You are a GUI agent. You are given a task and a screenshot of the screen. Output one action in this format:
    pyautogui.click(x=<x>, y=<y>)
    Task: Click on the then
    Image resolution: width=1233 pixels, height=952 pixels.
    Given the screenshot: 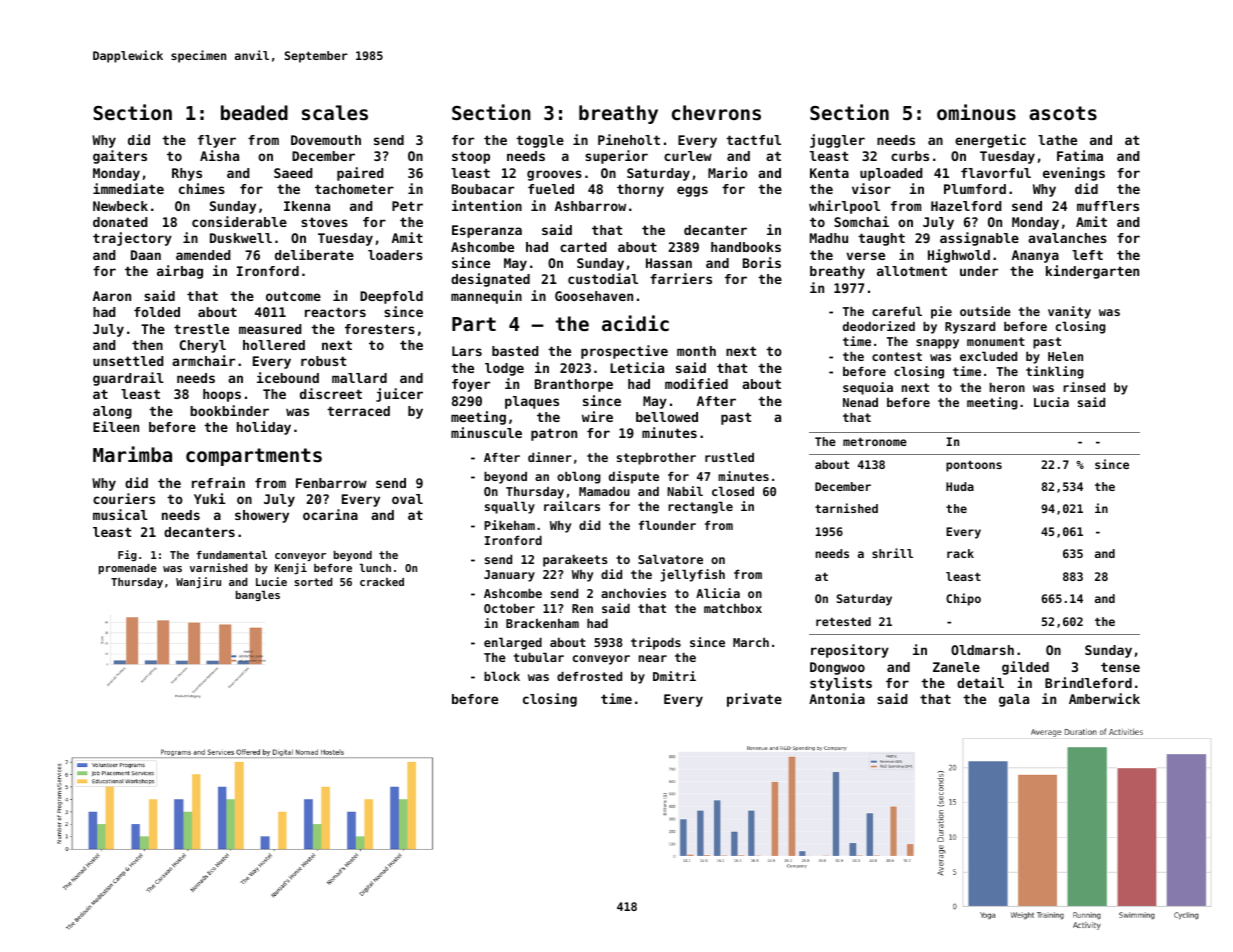 What is the action you would take?
    pyautogui.click(x=147, y=345)
